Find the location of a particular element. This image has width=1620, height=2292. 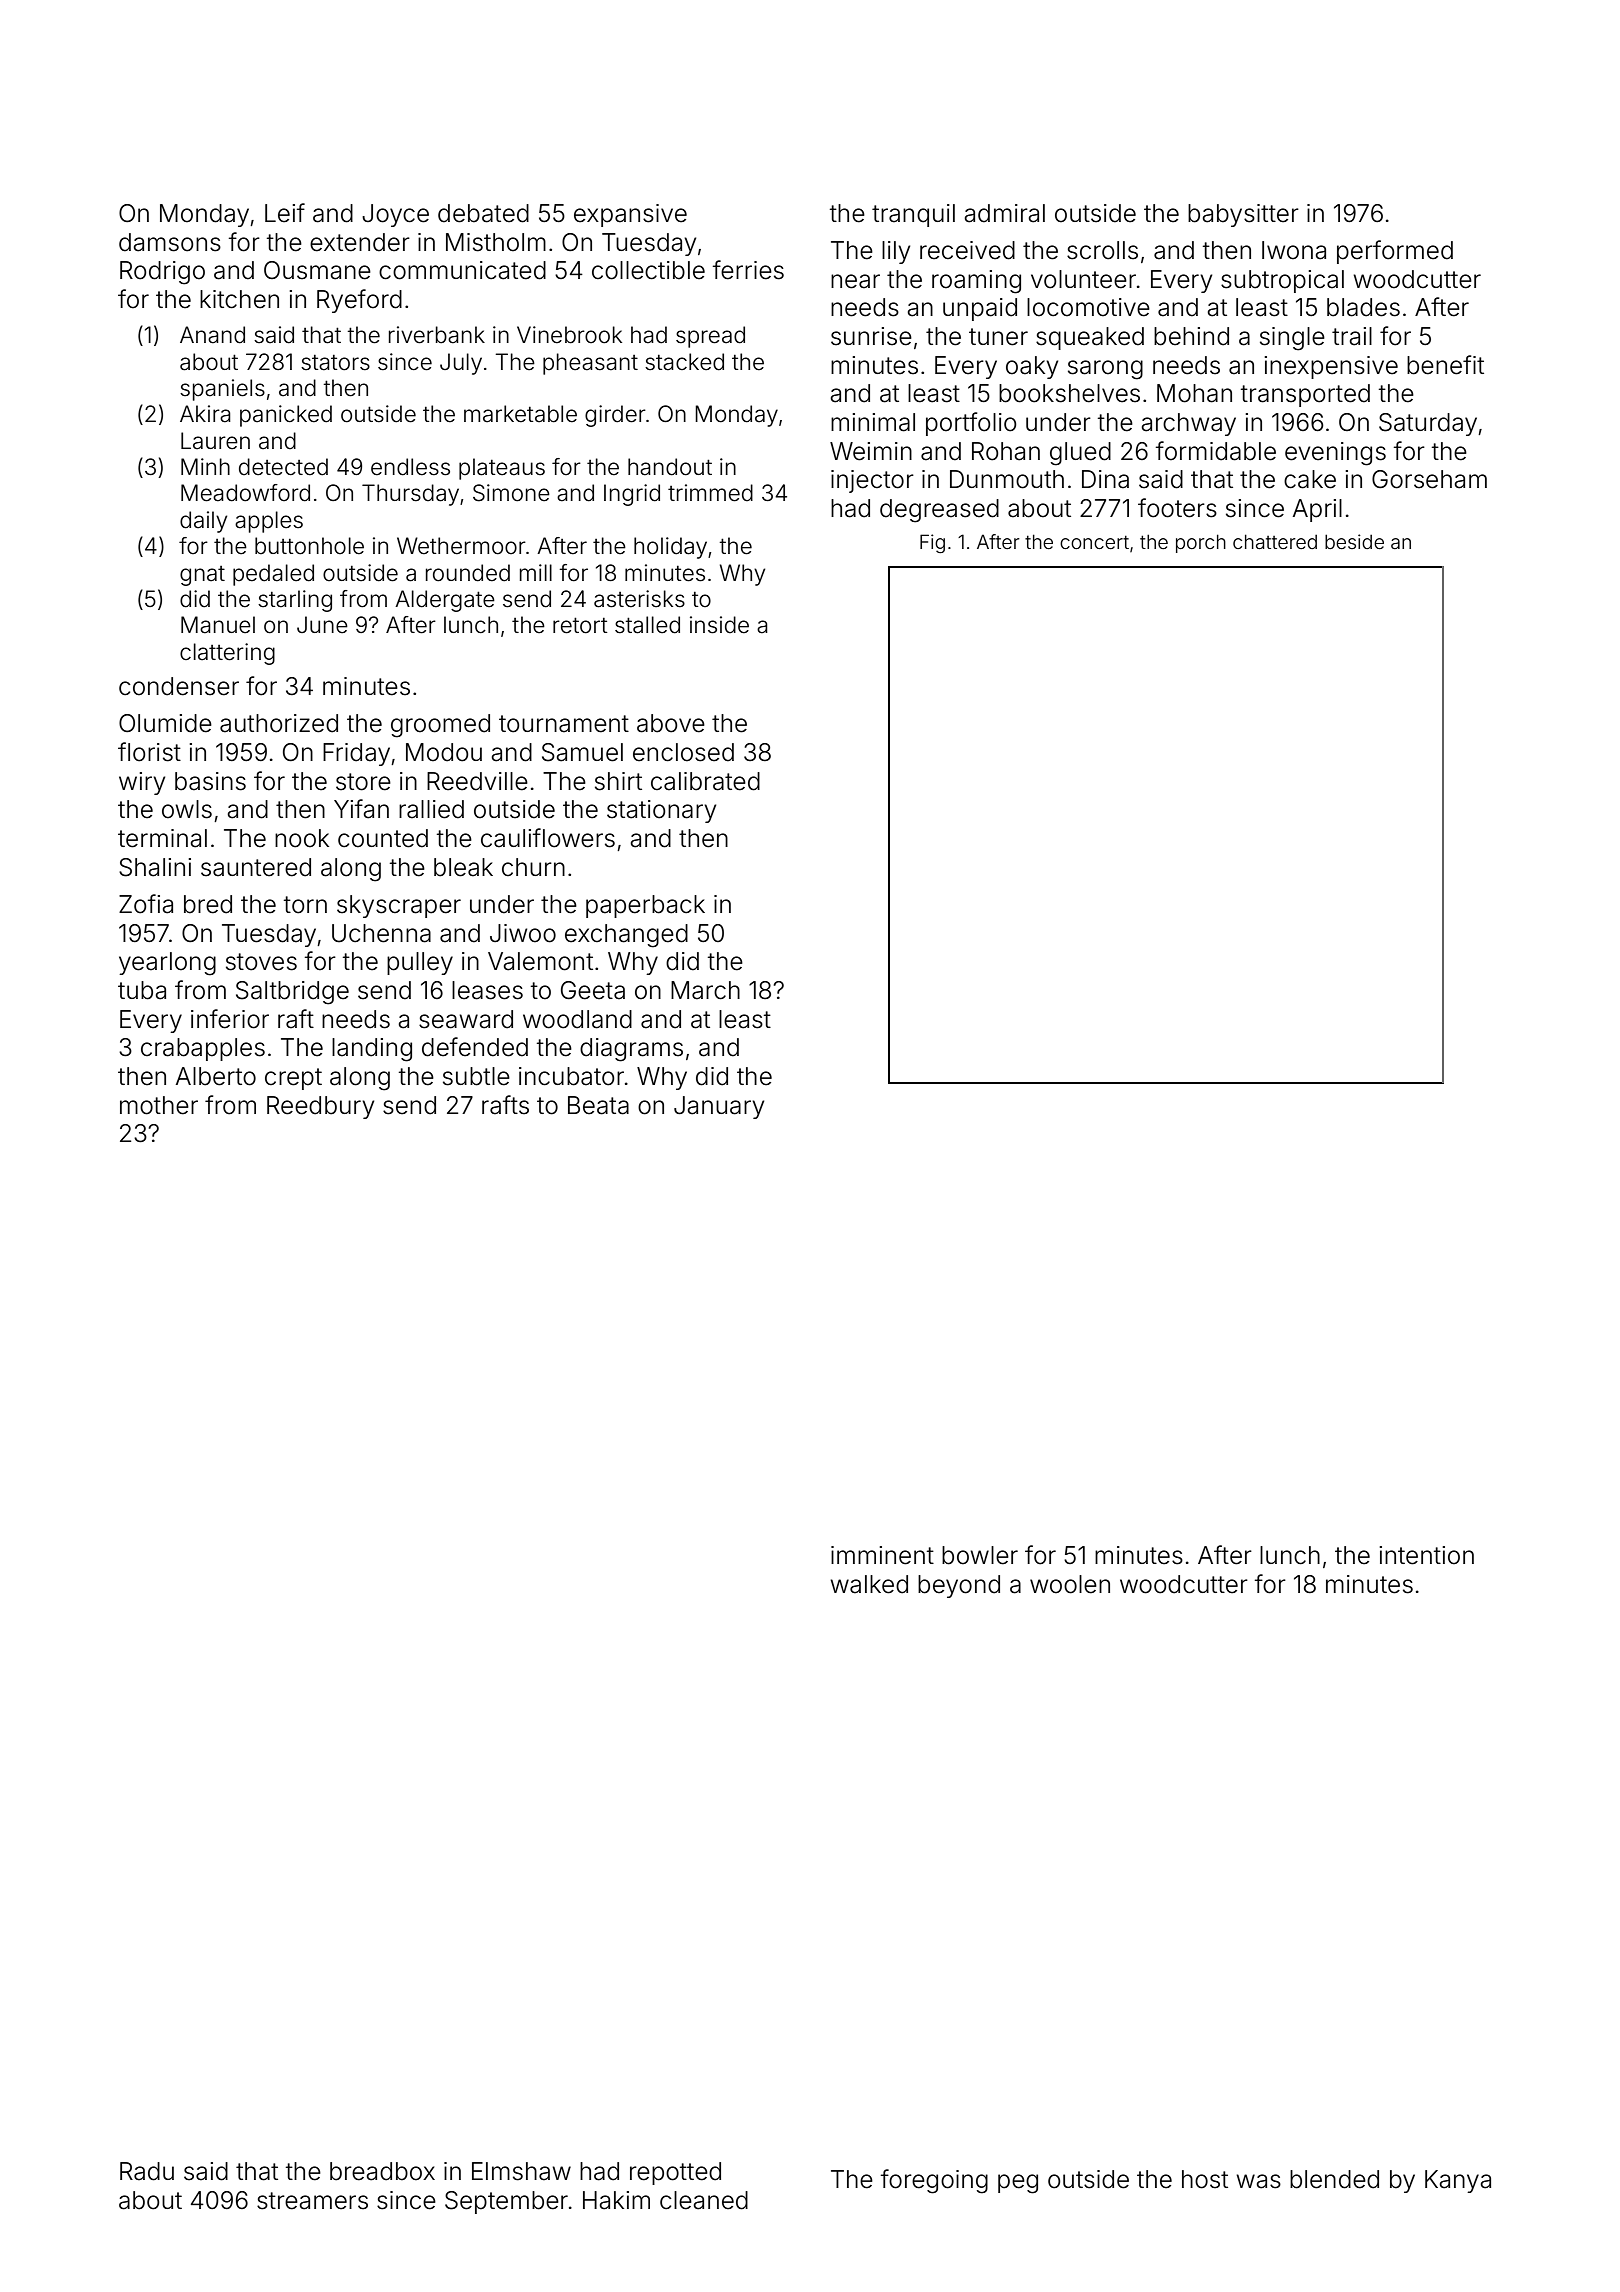

walked is located at coordinates (869, 1584).
